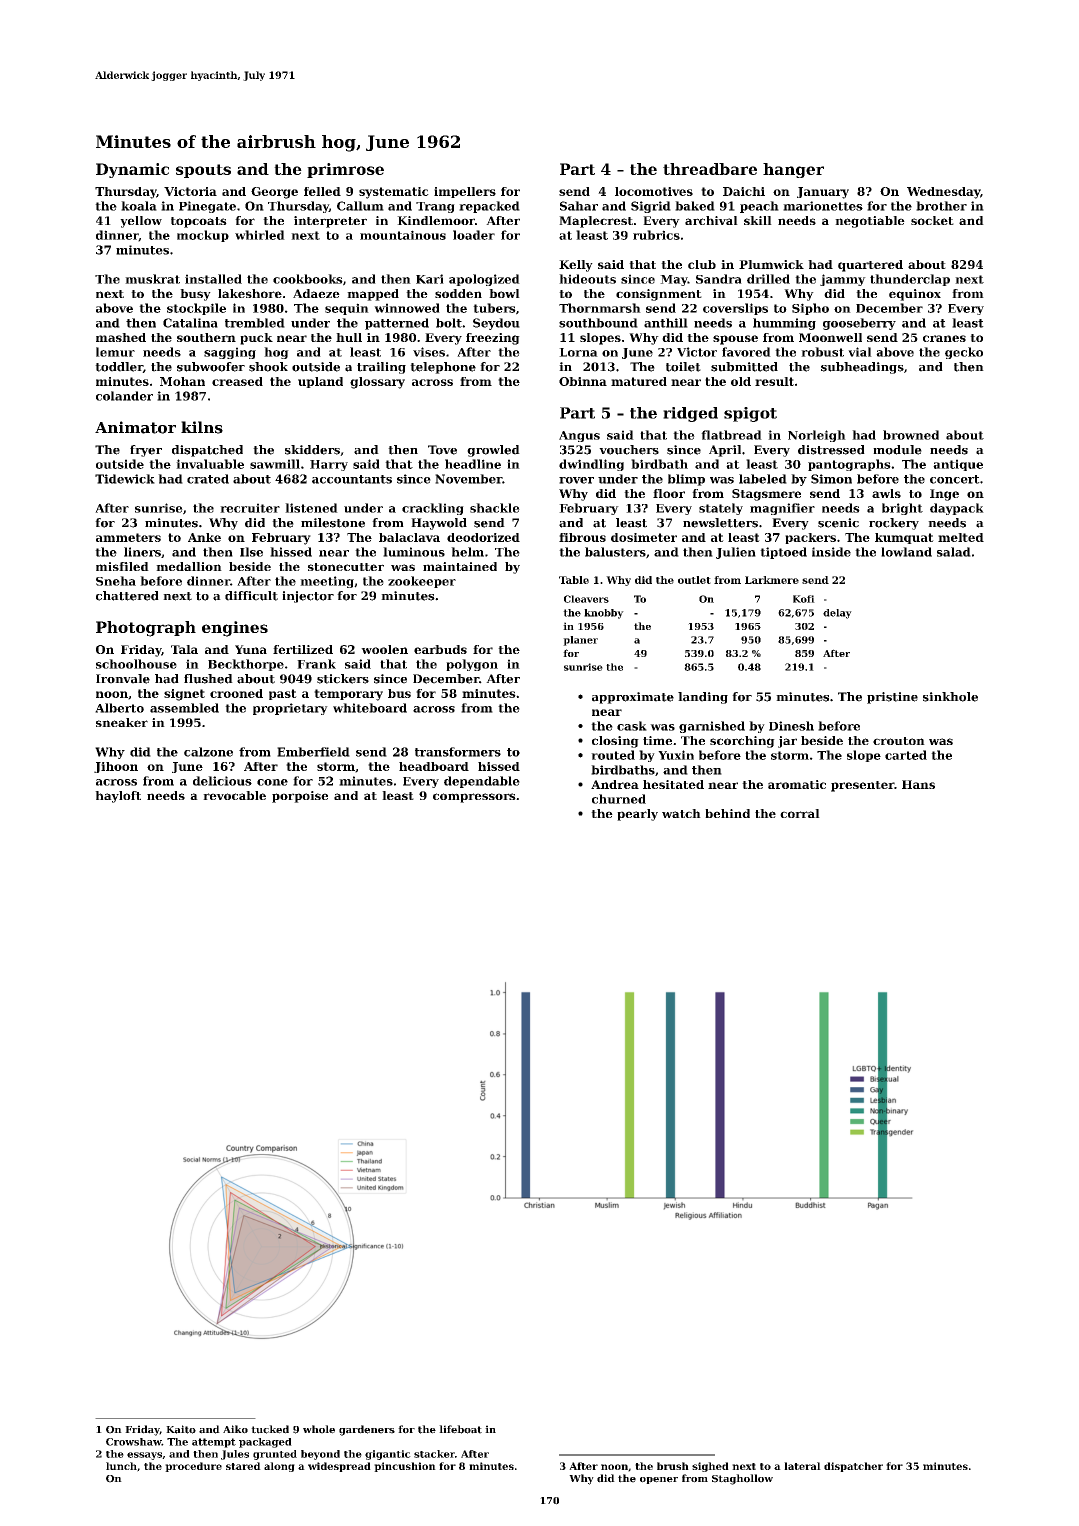  Describe the element at coordinates (744, 191) in the screenshot. I see `Daichi` at that location.
